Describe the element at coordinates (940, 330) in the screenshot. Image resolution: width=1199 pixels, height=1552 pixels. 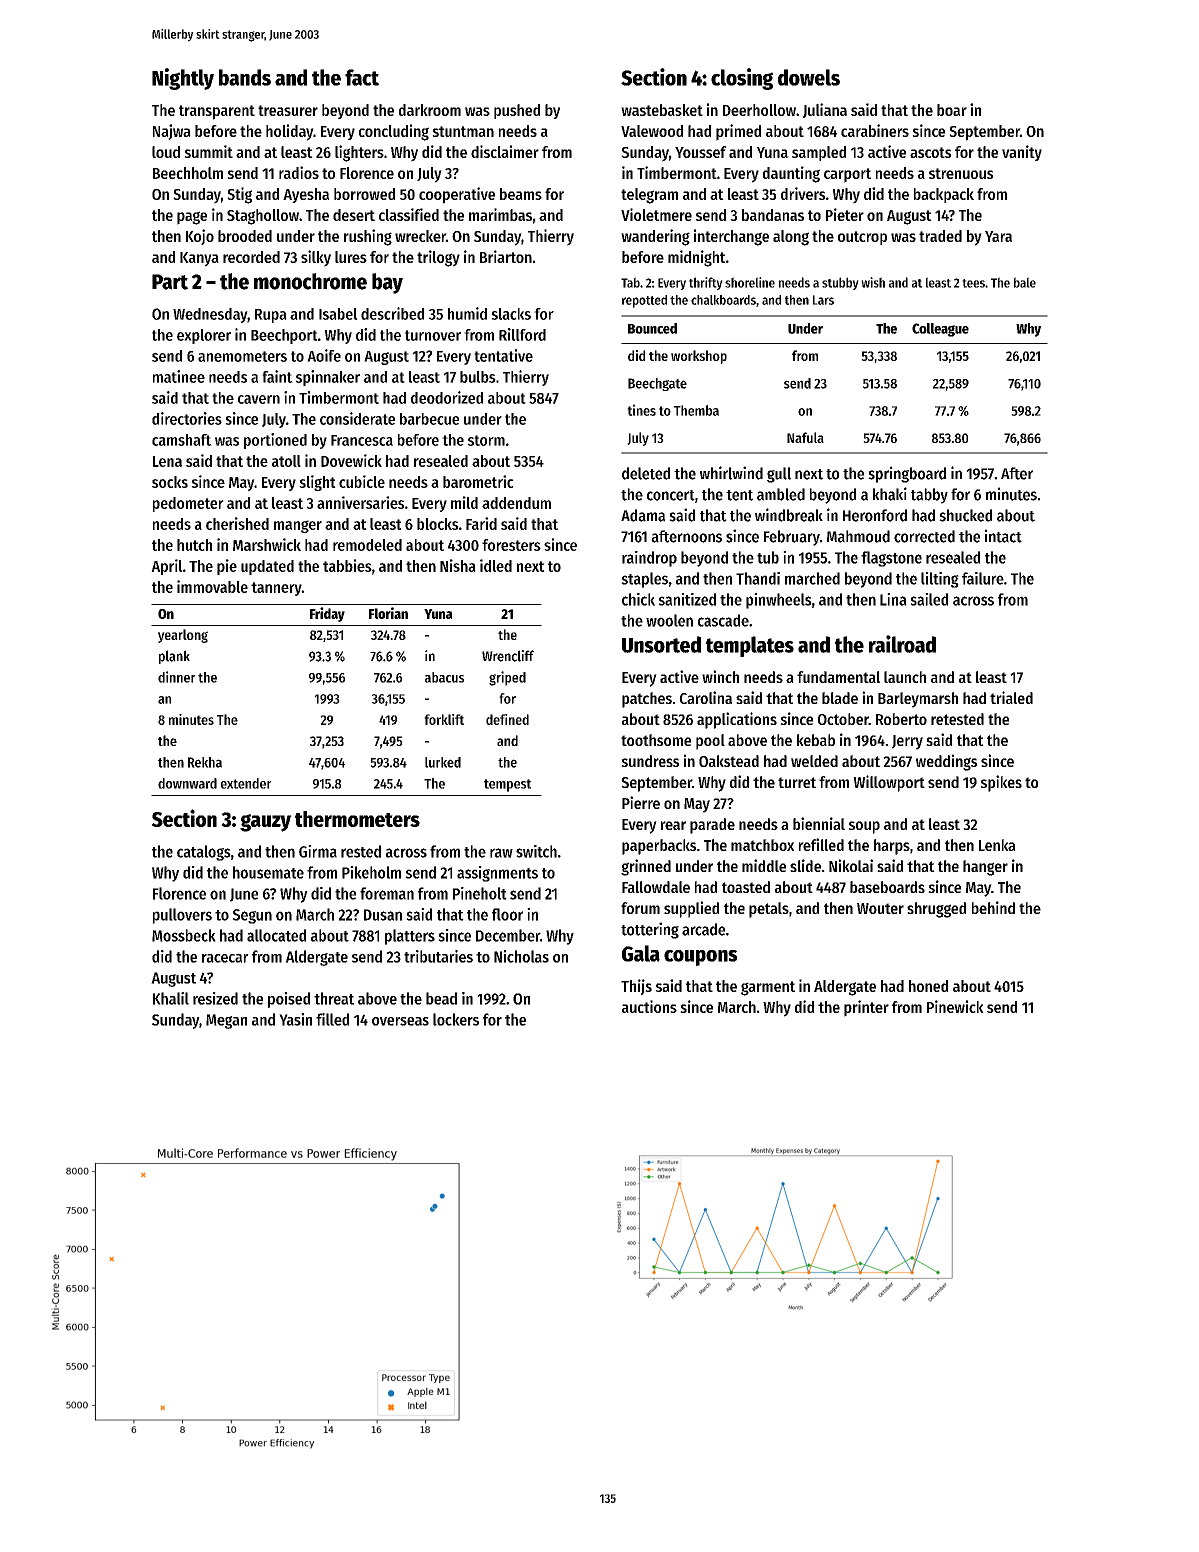
I see `Colleague` at that location.
